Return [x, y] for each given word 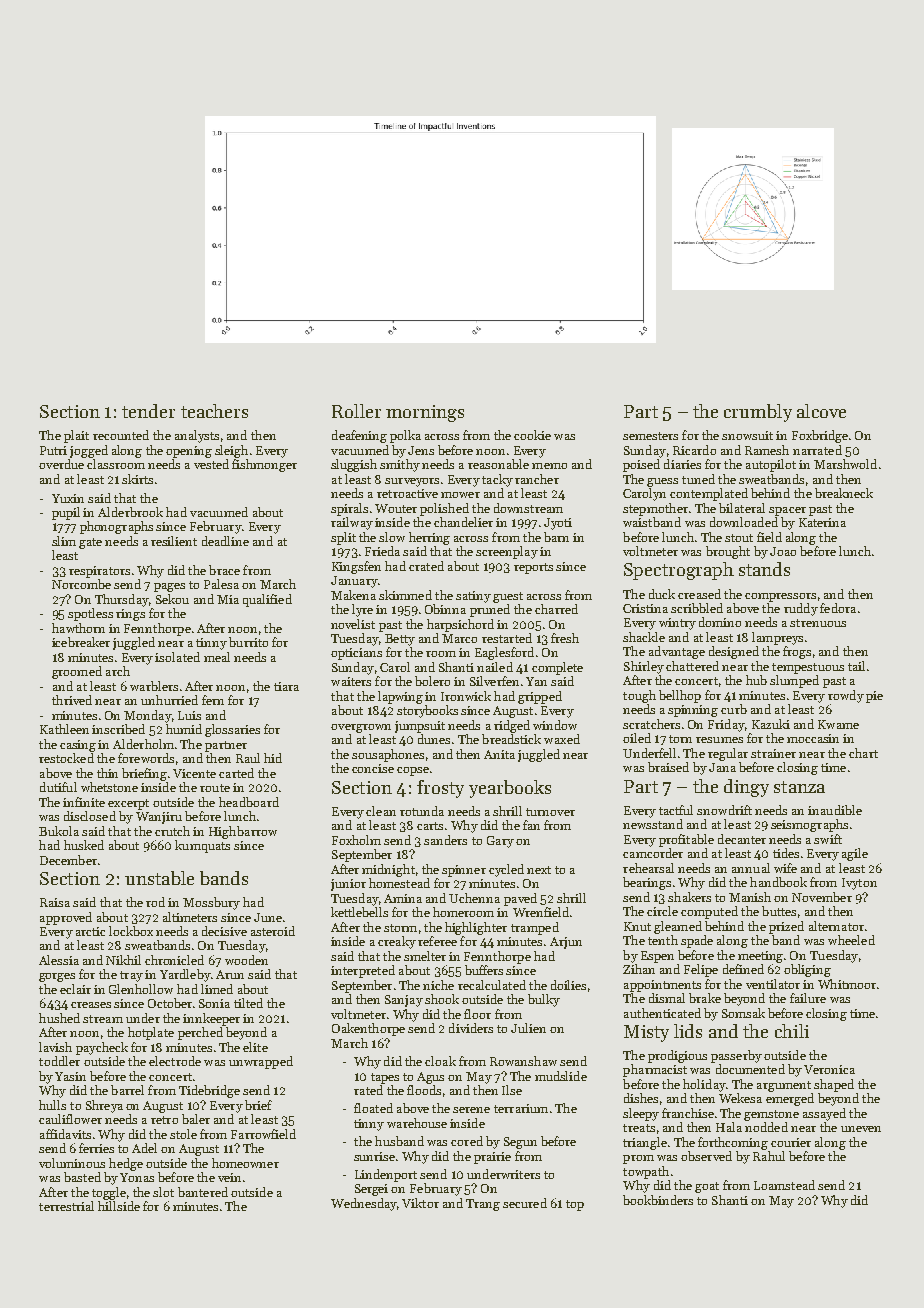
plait [76, 436]
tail [856, 666]
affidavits [65, 1134]
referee [437, 941]
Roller [356, 411]
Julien [528, 1028]
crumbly [758, 413]
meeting [760, 957]
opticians [356, 654]
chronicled [174, 960]
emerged [790, 1099]
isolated [177, 657]
